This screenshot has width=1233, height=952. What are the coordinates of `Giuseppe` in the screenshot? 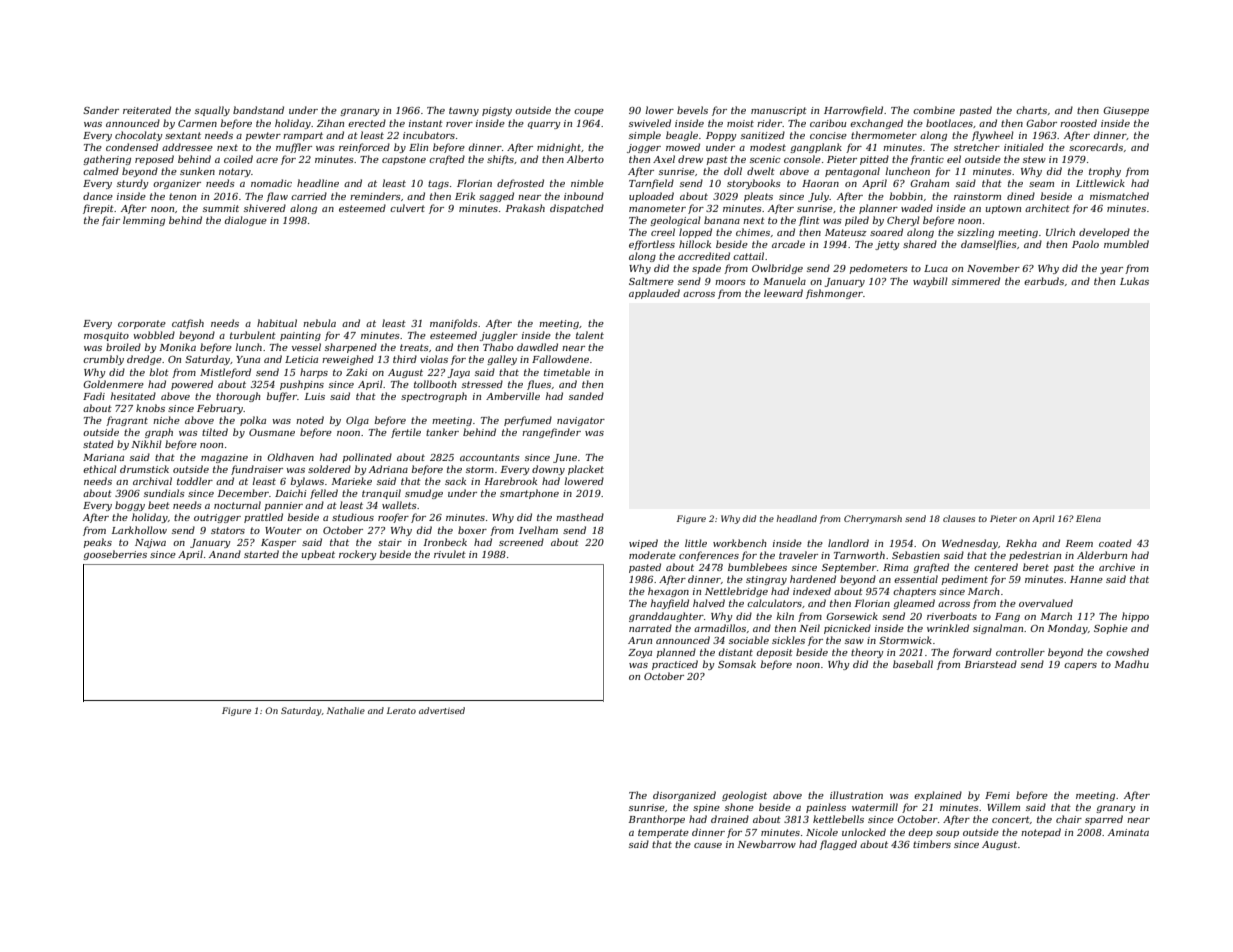 It's located at (1126, 111).
